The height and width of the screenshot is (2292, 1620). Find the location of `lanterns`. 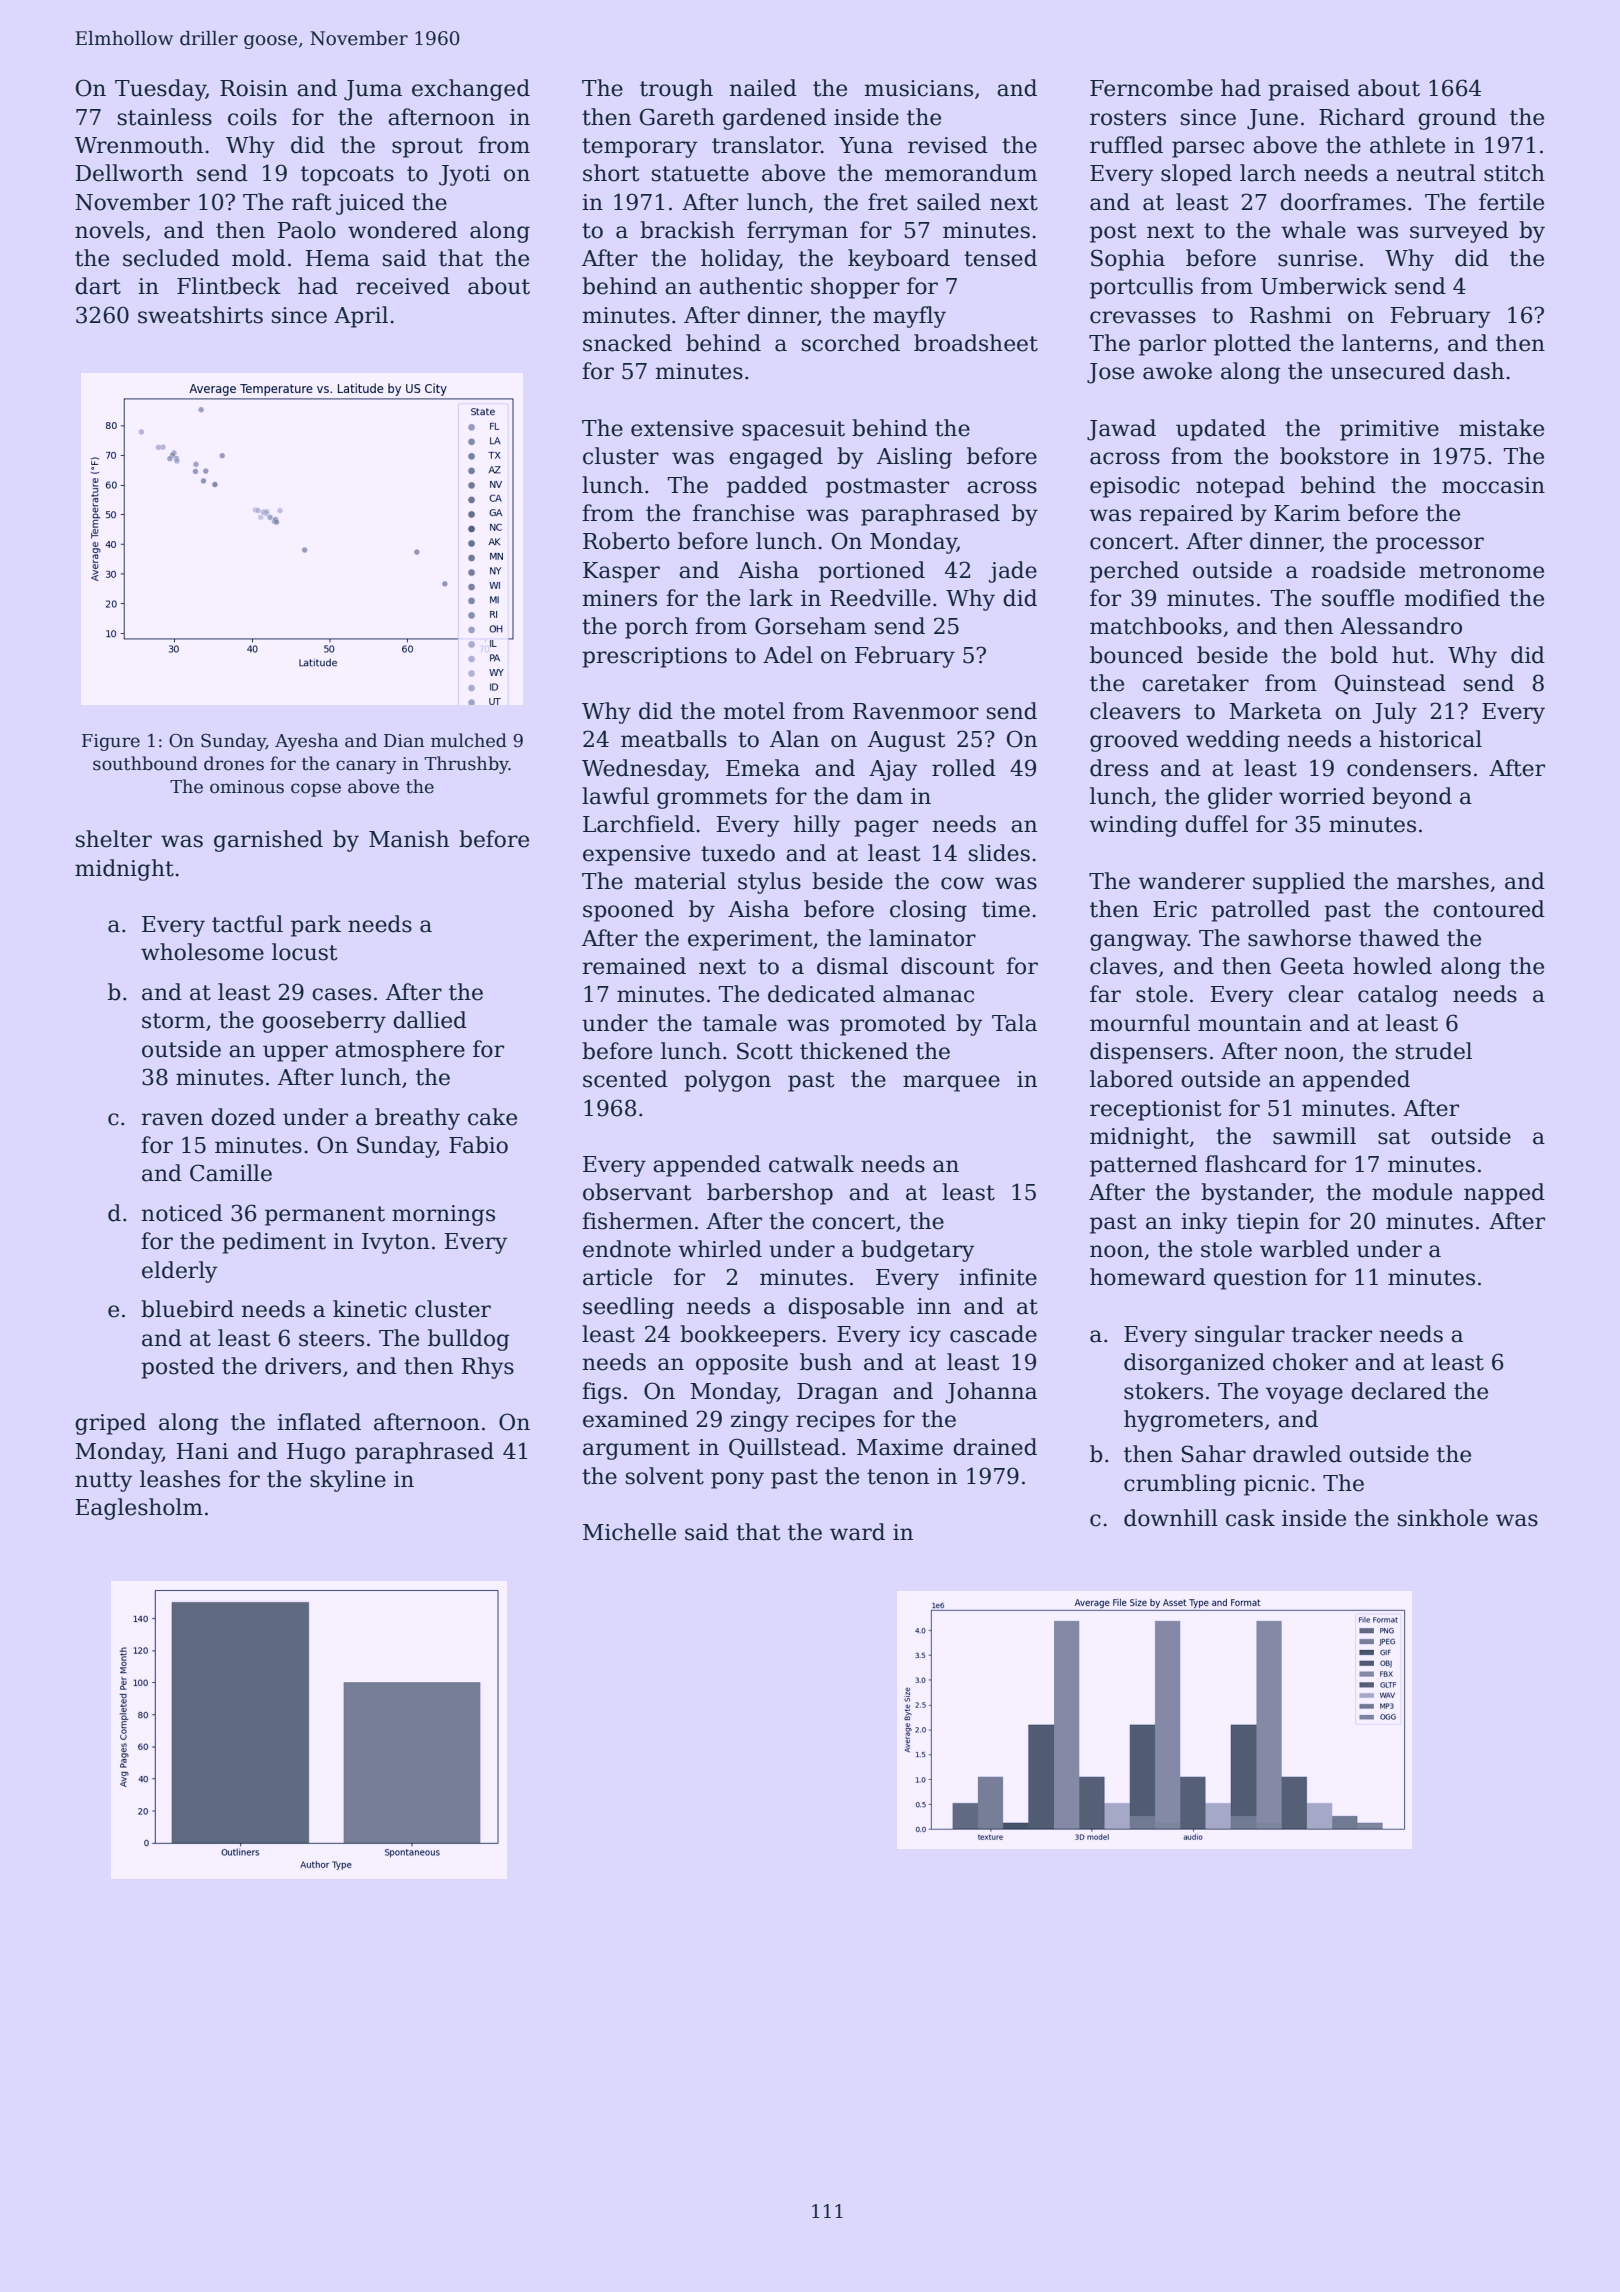

lanterns is located at coordinates (1387, 343).
